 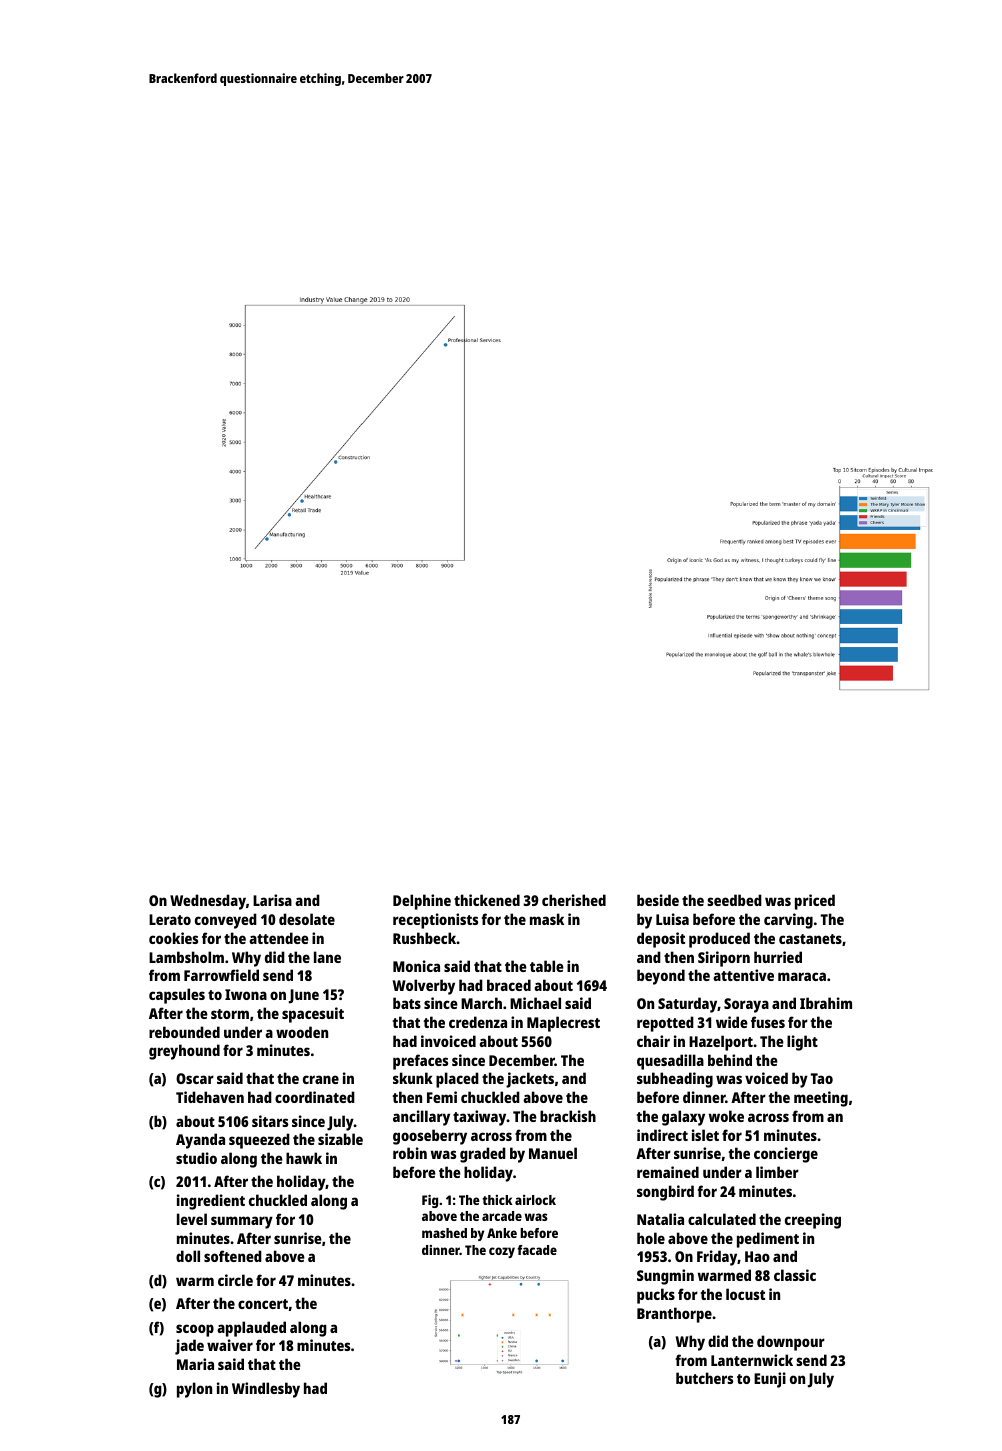 What do you see at coordinates (327, 957) in the document?
I see `lane` at bounding box center [327, 957].
